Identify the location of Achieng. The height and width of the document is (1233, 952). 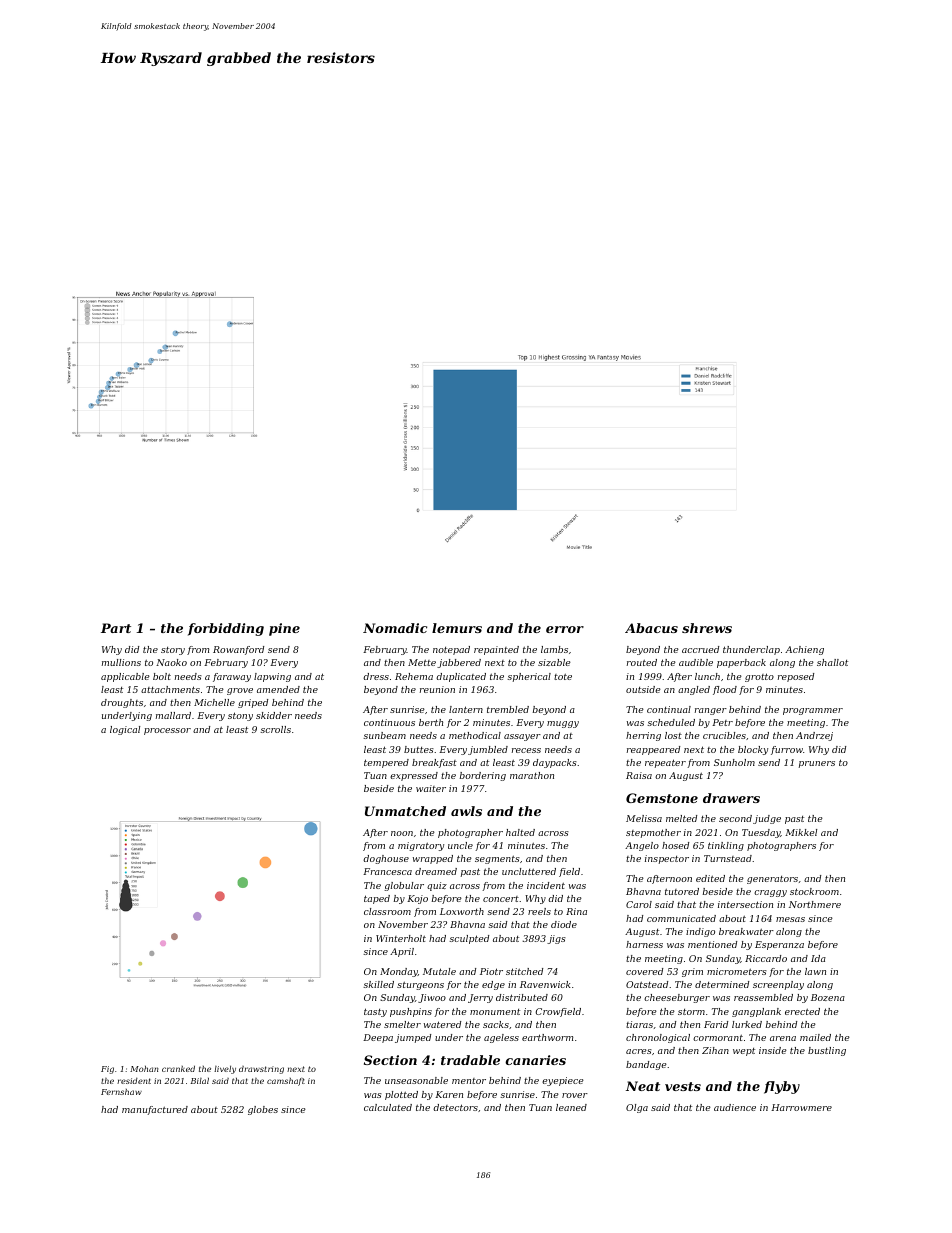
(804, 650).
